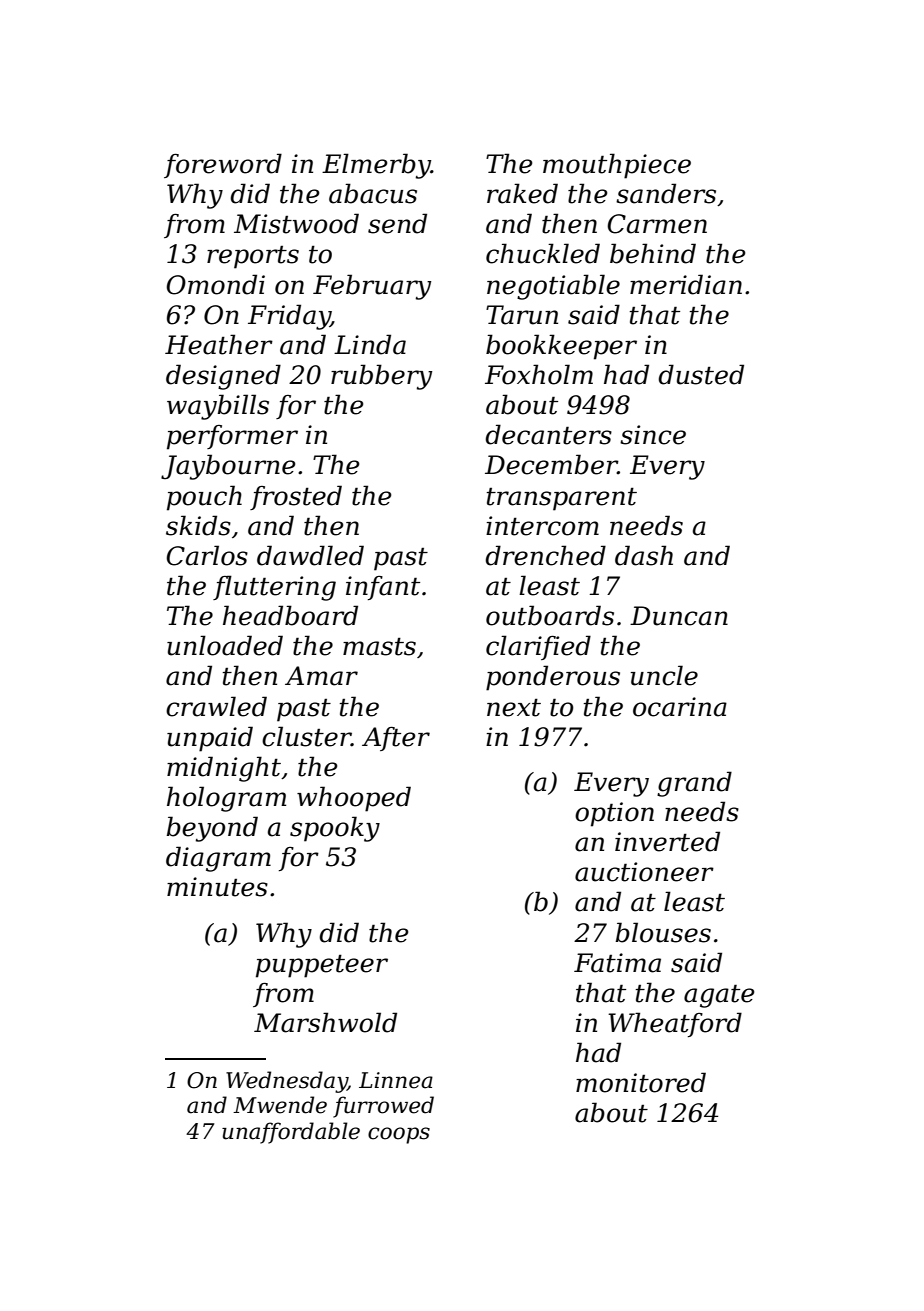 The image size is (924, 1311). Describe the element at coordinates (280, 1105) in the image. I see `Mwende` at that location.
